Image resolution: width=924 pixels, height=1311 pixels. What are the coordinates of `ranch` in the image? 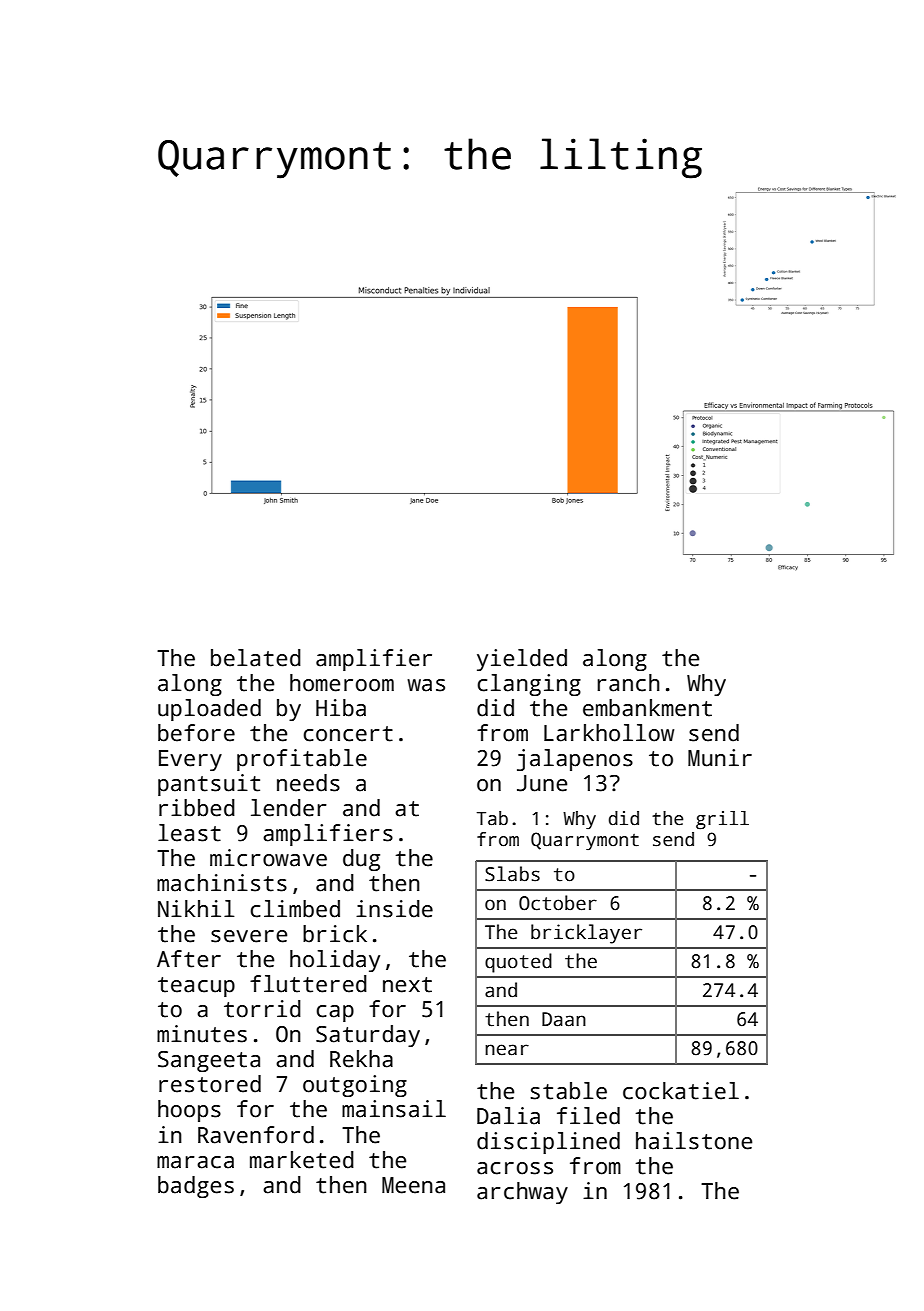 It's located at (628, 683).
